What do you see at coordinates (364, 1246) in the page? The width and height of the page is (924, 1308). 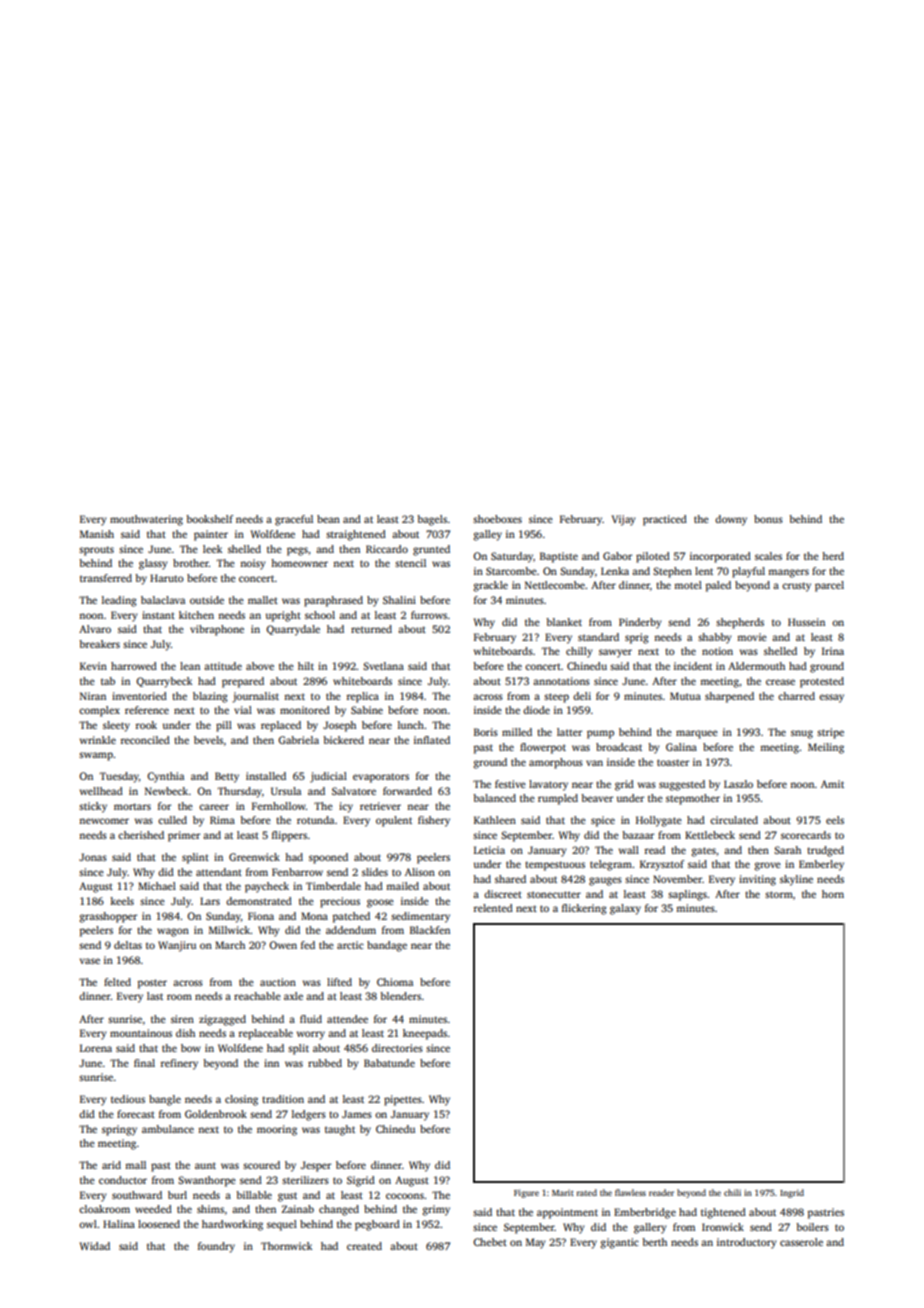 I see `created` at bounding box center [364, 1246].
